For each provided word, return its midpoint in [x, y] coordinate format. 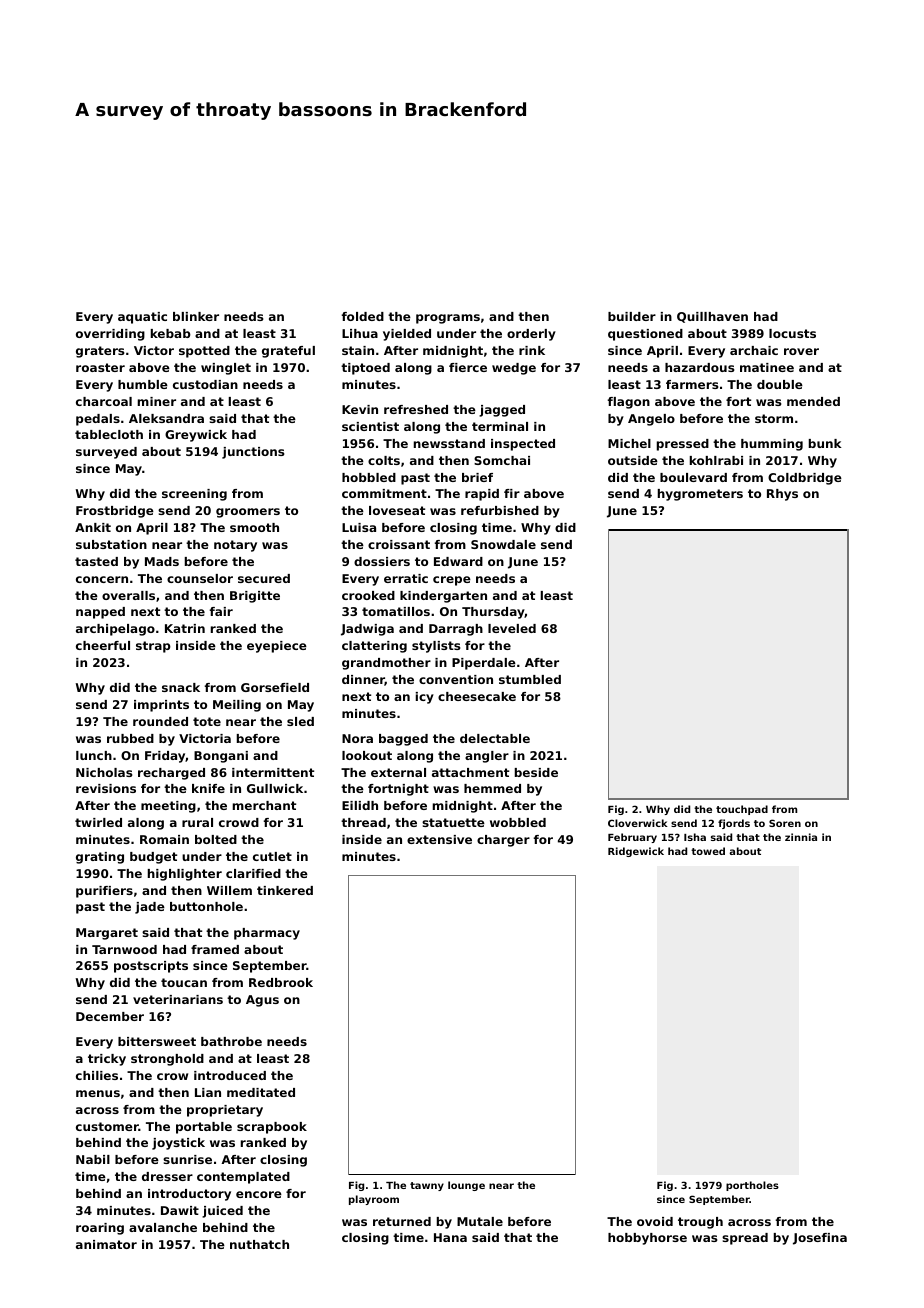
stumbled [530, 679]
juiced [222, 1212]
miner [156, 401]
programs [448, 319]
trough [700, 1223]
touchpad [742, 810]
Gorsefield [275, 687]
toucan [184, 982]
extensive [439, 839]
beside [536, 772]
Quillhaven [712, 317]
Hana [450, 1237]
